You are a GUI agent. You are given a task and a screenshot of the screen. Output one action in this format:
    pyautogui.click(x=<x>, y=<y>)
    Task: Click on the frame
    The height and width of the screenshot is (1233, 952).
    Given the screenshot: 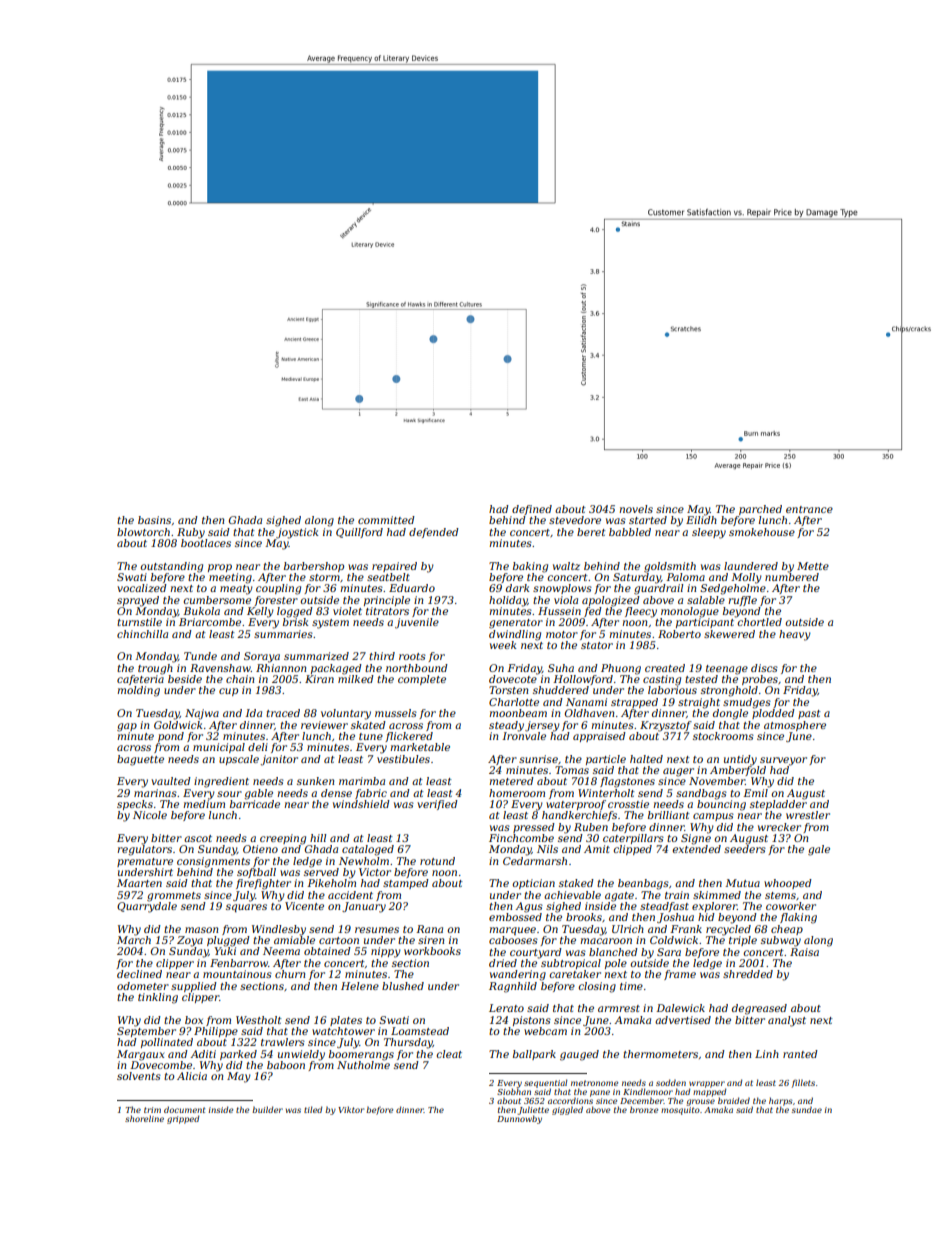 What is the action you would take?
    pyautogui.click(x=680, y=975)
